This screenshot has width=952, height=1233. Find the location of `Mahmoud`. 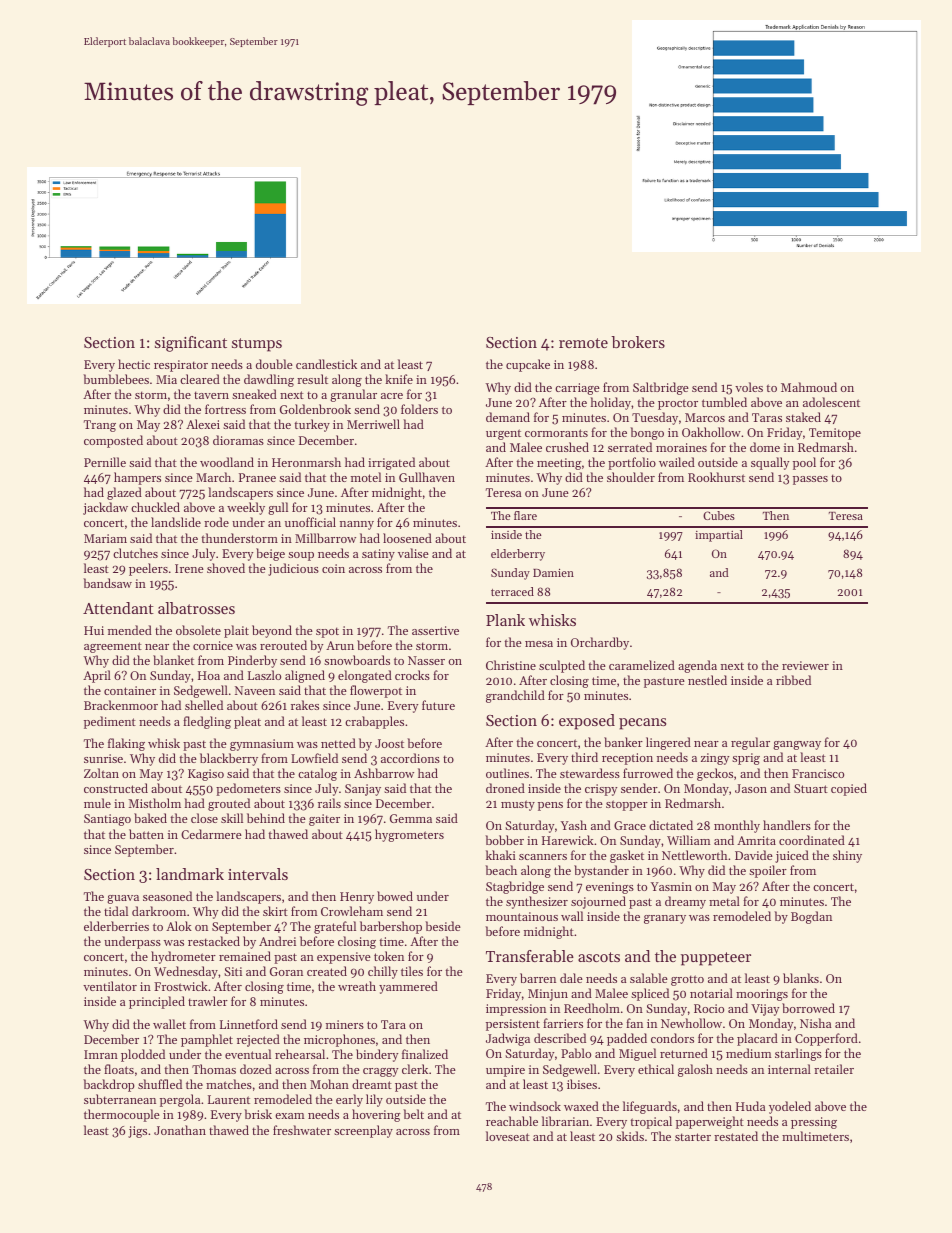

Mahmoud is located at coordinates (809, 387).
